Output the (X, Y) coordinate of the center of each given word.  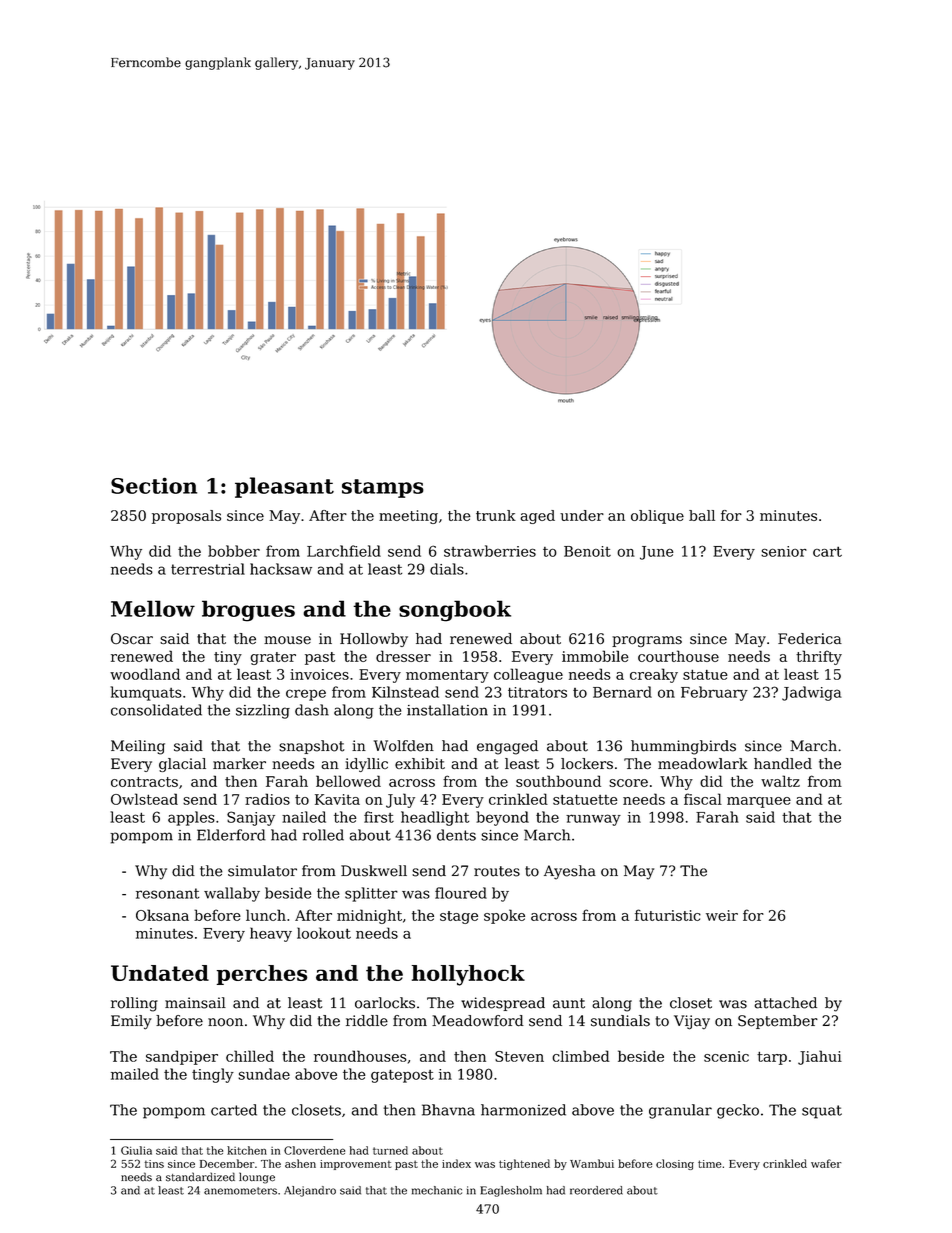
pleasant (284, 487)
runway (593, 820)
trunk (496, 515)
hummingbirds (683, 747)
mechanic (437, 1190)
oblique (657, 517)
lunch (266, 915)
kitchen (247, 1150)
